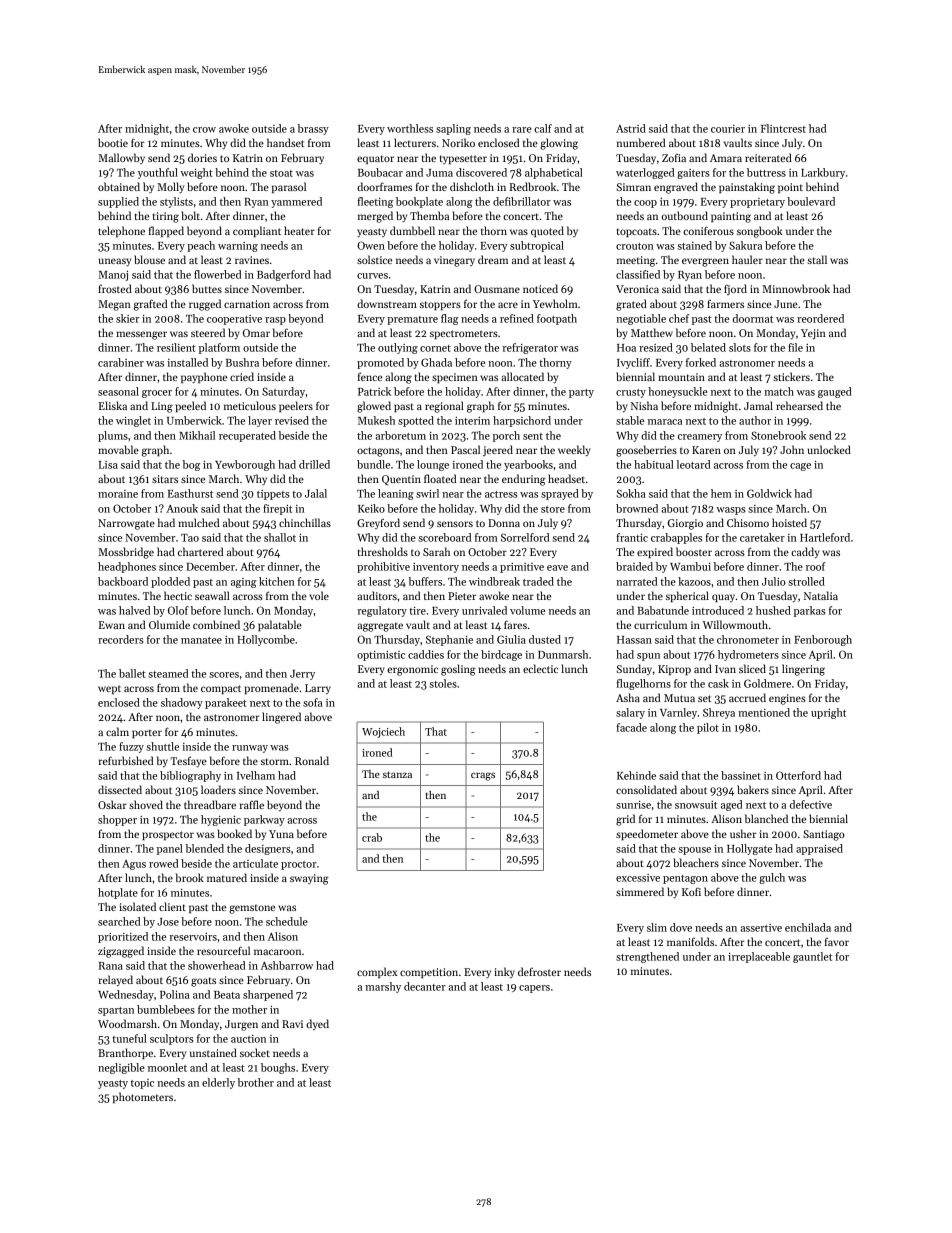  What do you see at coordinates (440, 478) in the screenshot?
I see `floated` at bounding box center [440, 478].
